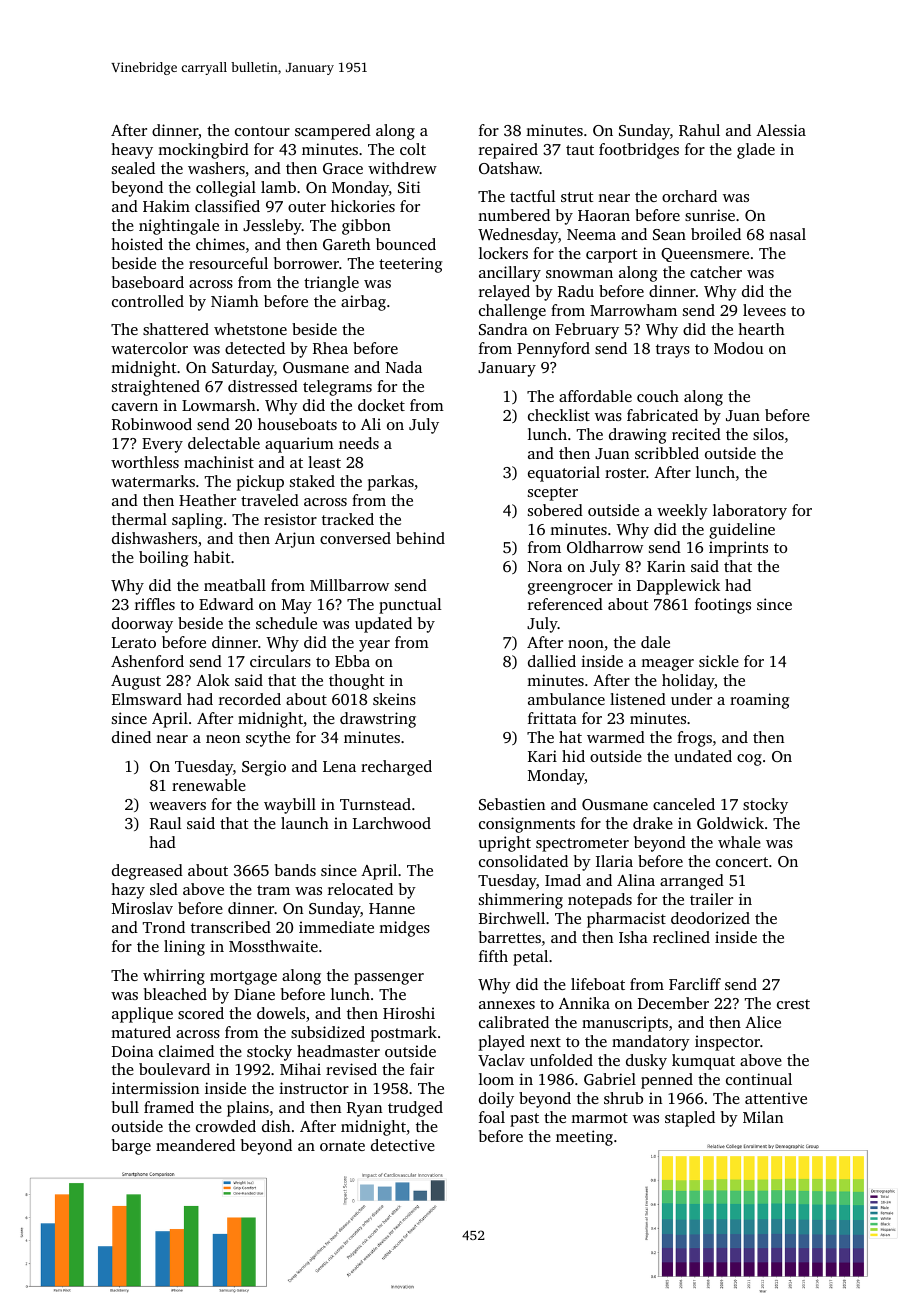 The height and width of the page is (1314, 924). I want to click on shattered, so click(176, 329).
